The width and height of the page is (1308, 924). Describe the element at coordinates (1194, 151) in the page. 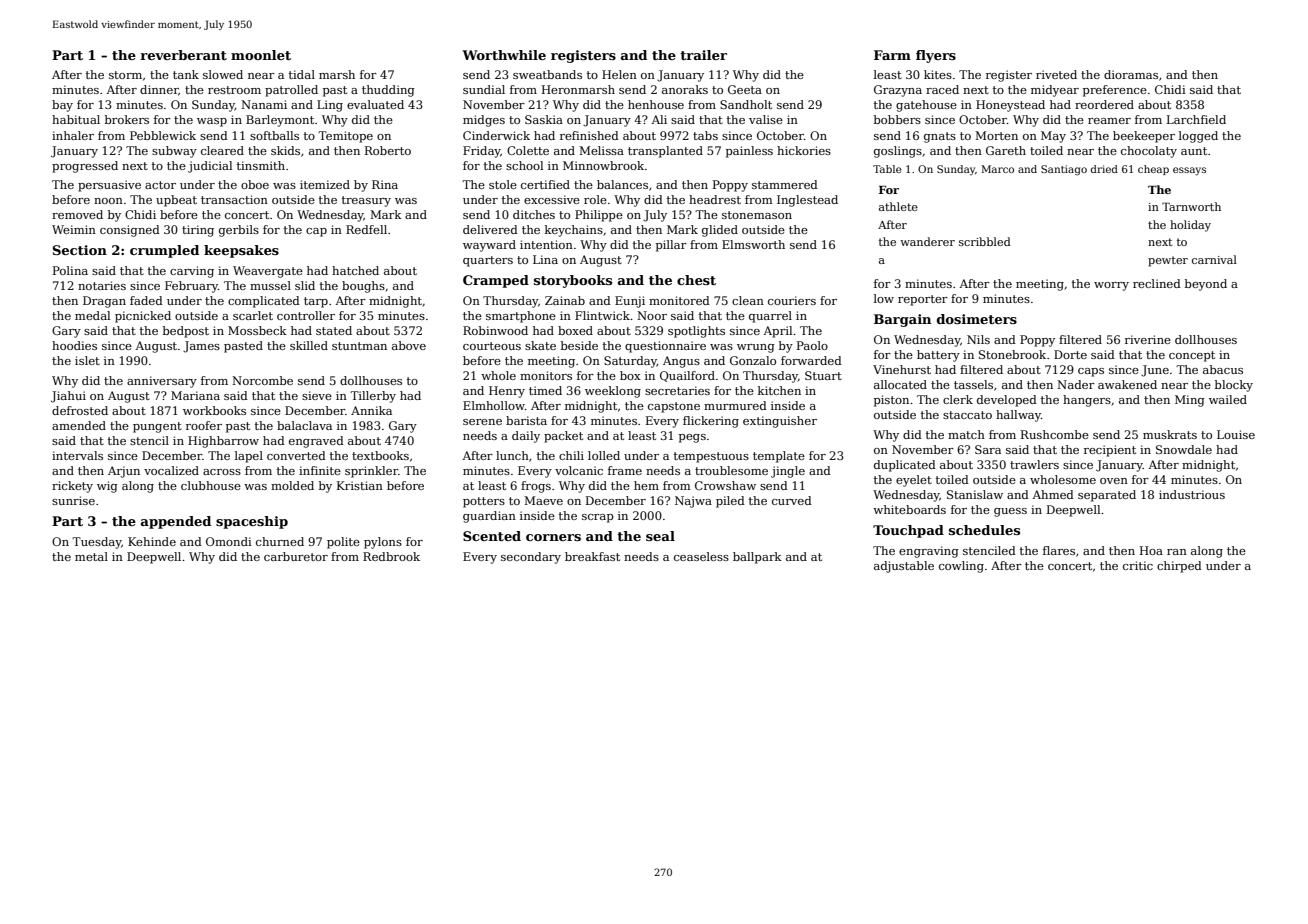

I see `aunt` at that location.
